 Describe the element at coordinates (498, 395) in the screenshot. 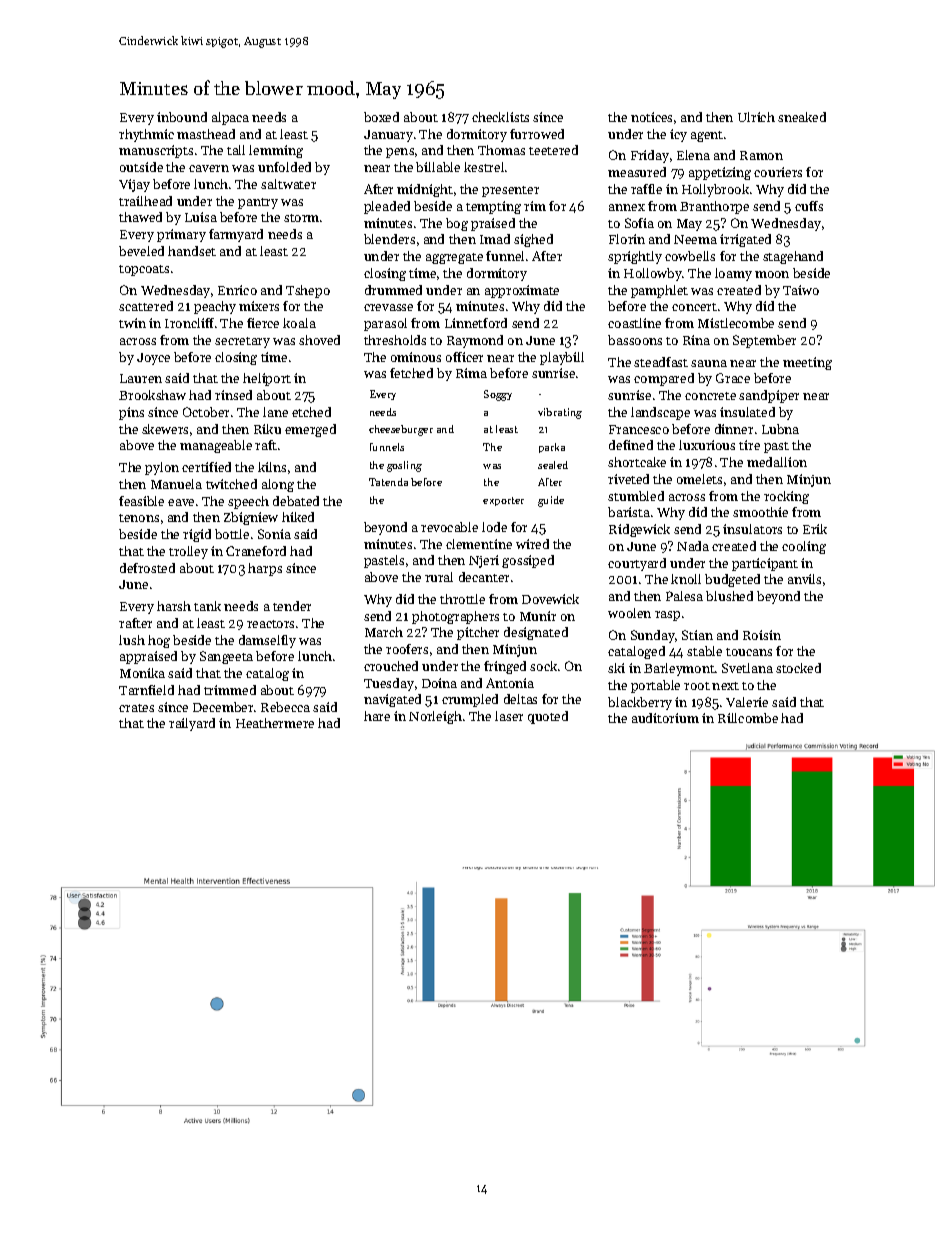

I see `Soggy` at that location.
